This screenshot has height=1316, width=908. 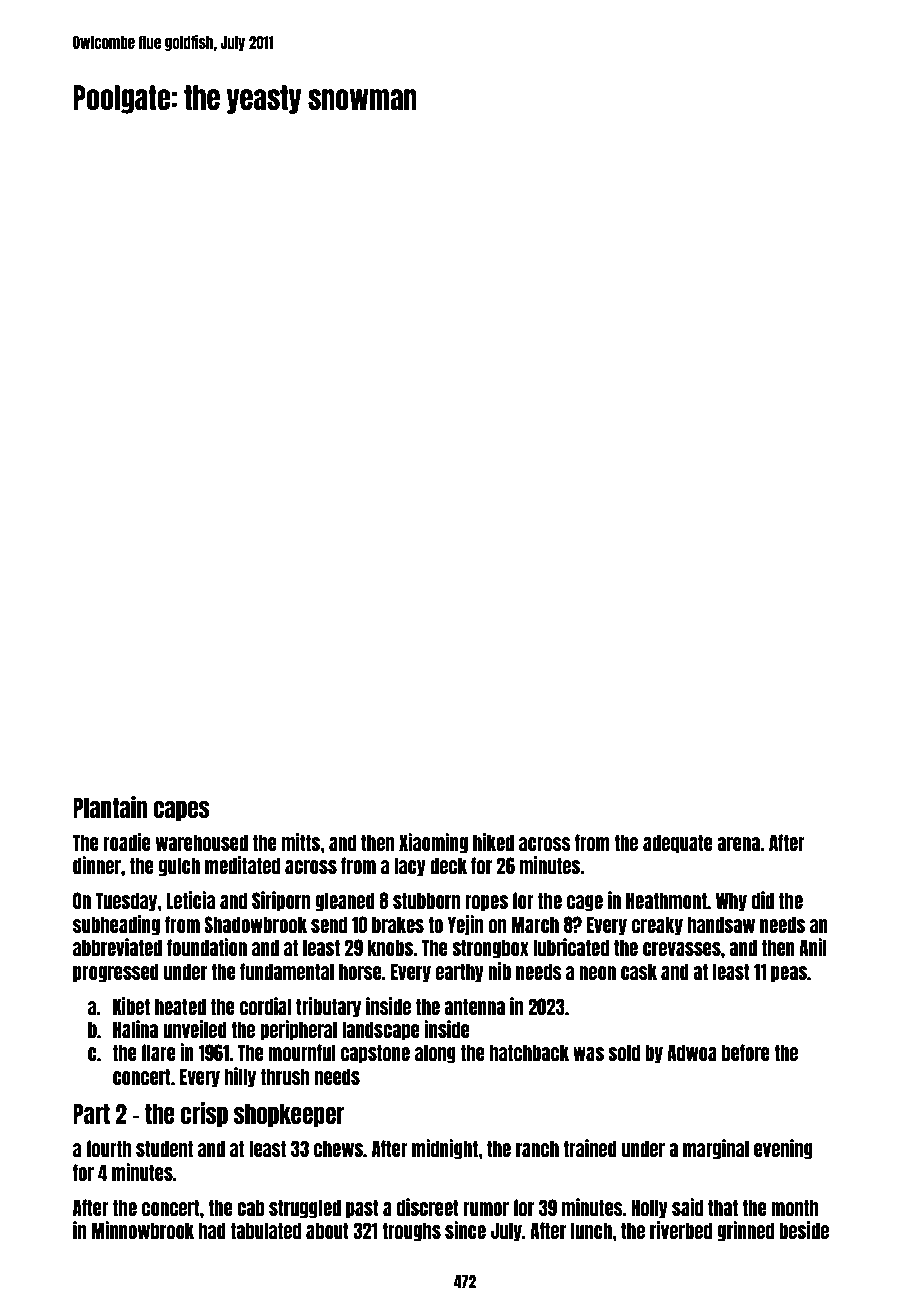 I want to click on tabulated, so click(x=266, y=1230).
